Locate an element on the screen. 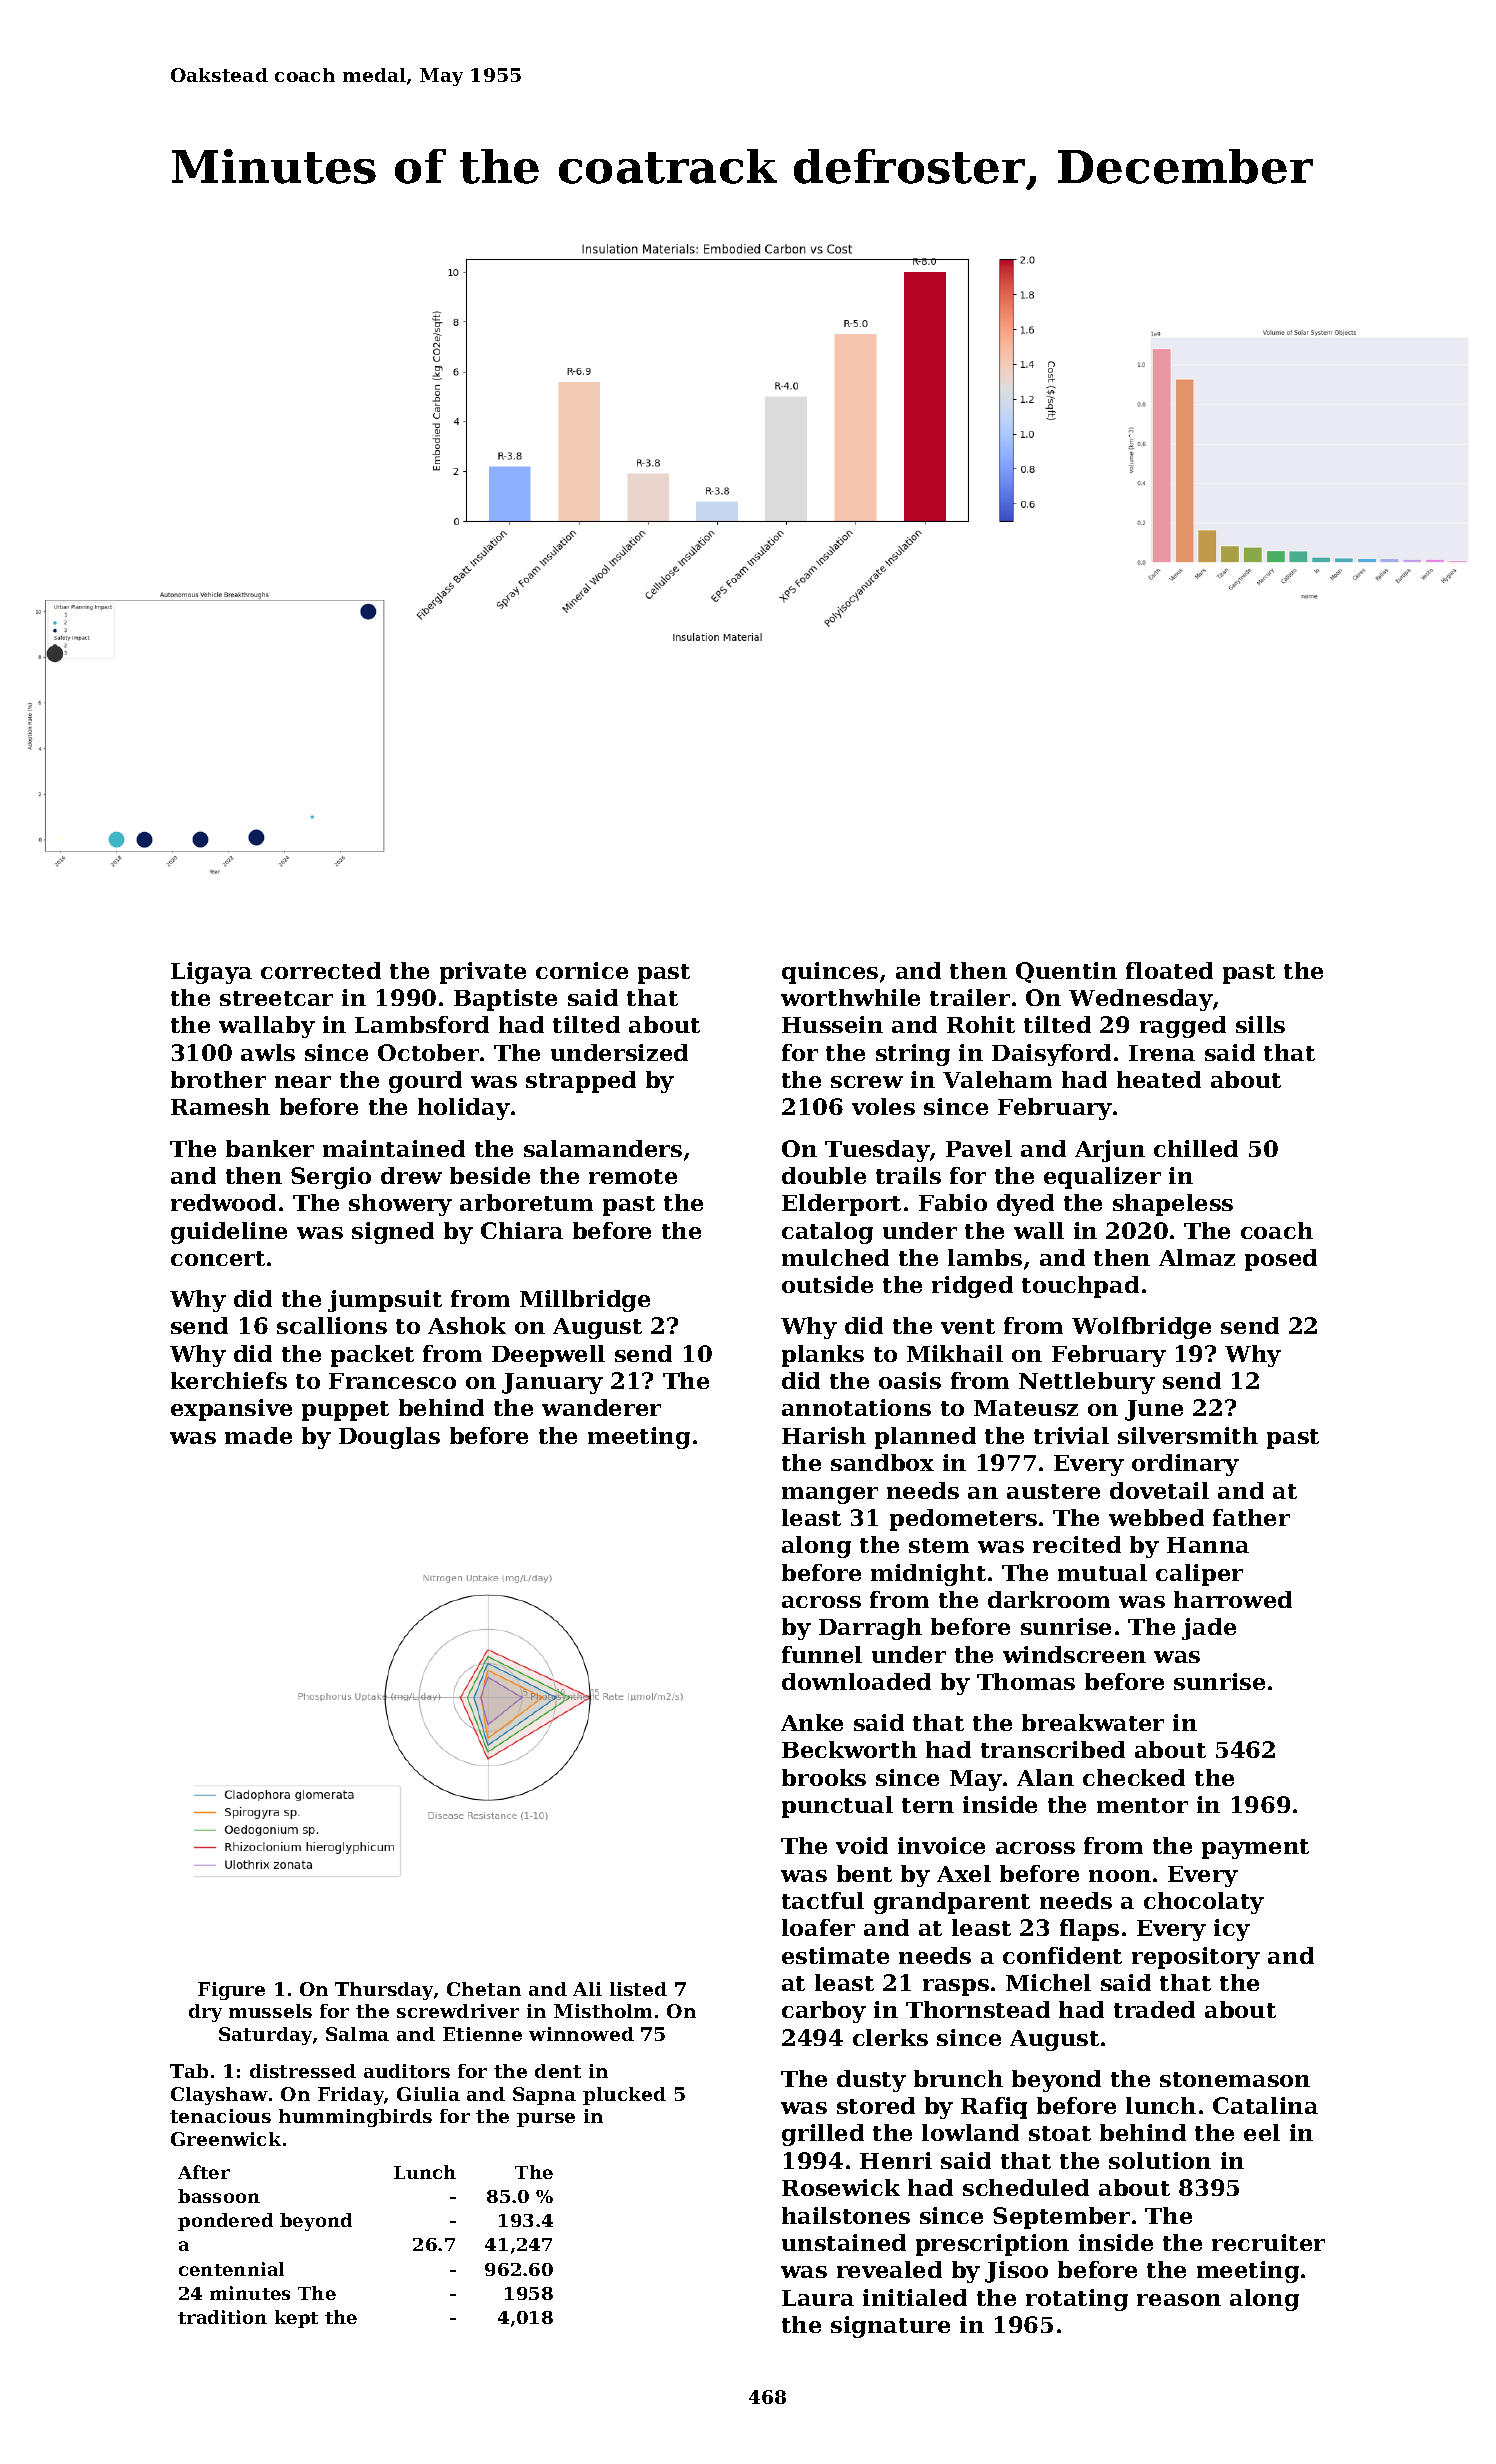 This screenshot has height=2464, width=1496. Ligaya is located at coordinates (211, 973).
